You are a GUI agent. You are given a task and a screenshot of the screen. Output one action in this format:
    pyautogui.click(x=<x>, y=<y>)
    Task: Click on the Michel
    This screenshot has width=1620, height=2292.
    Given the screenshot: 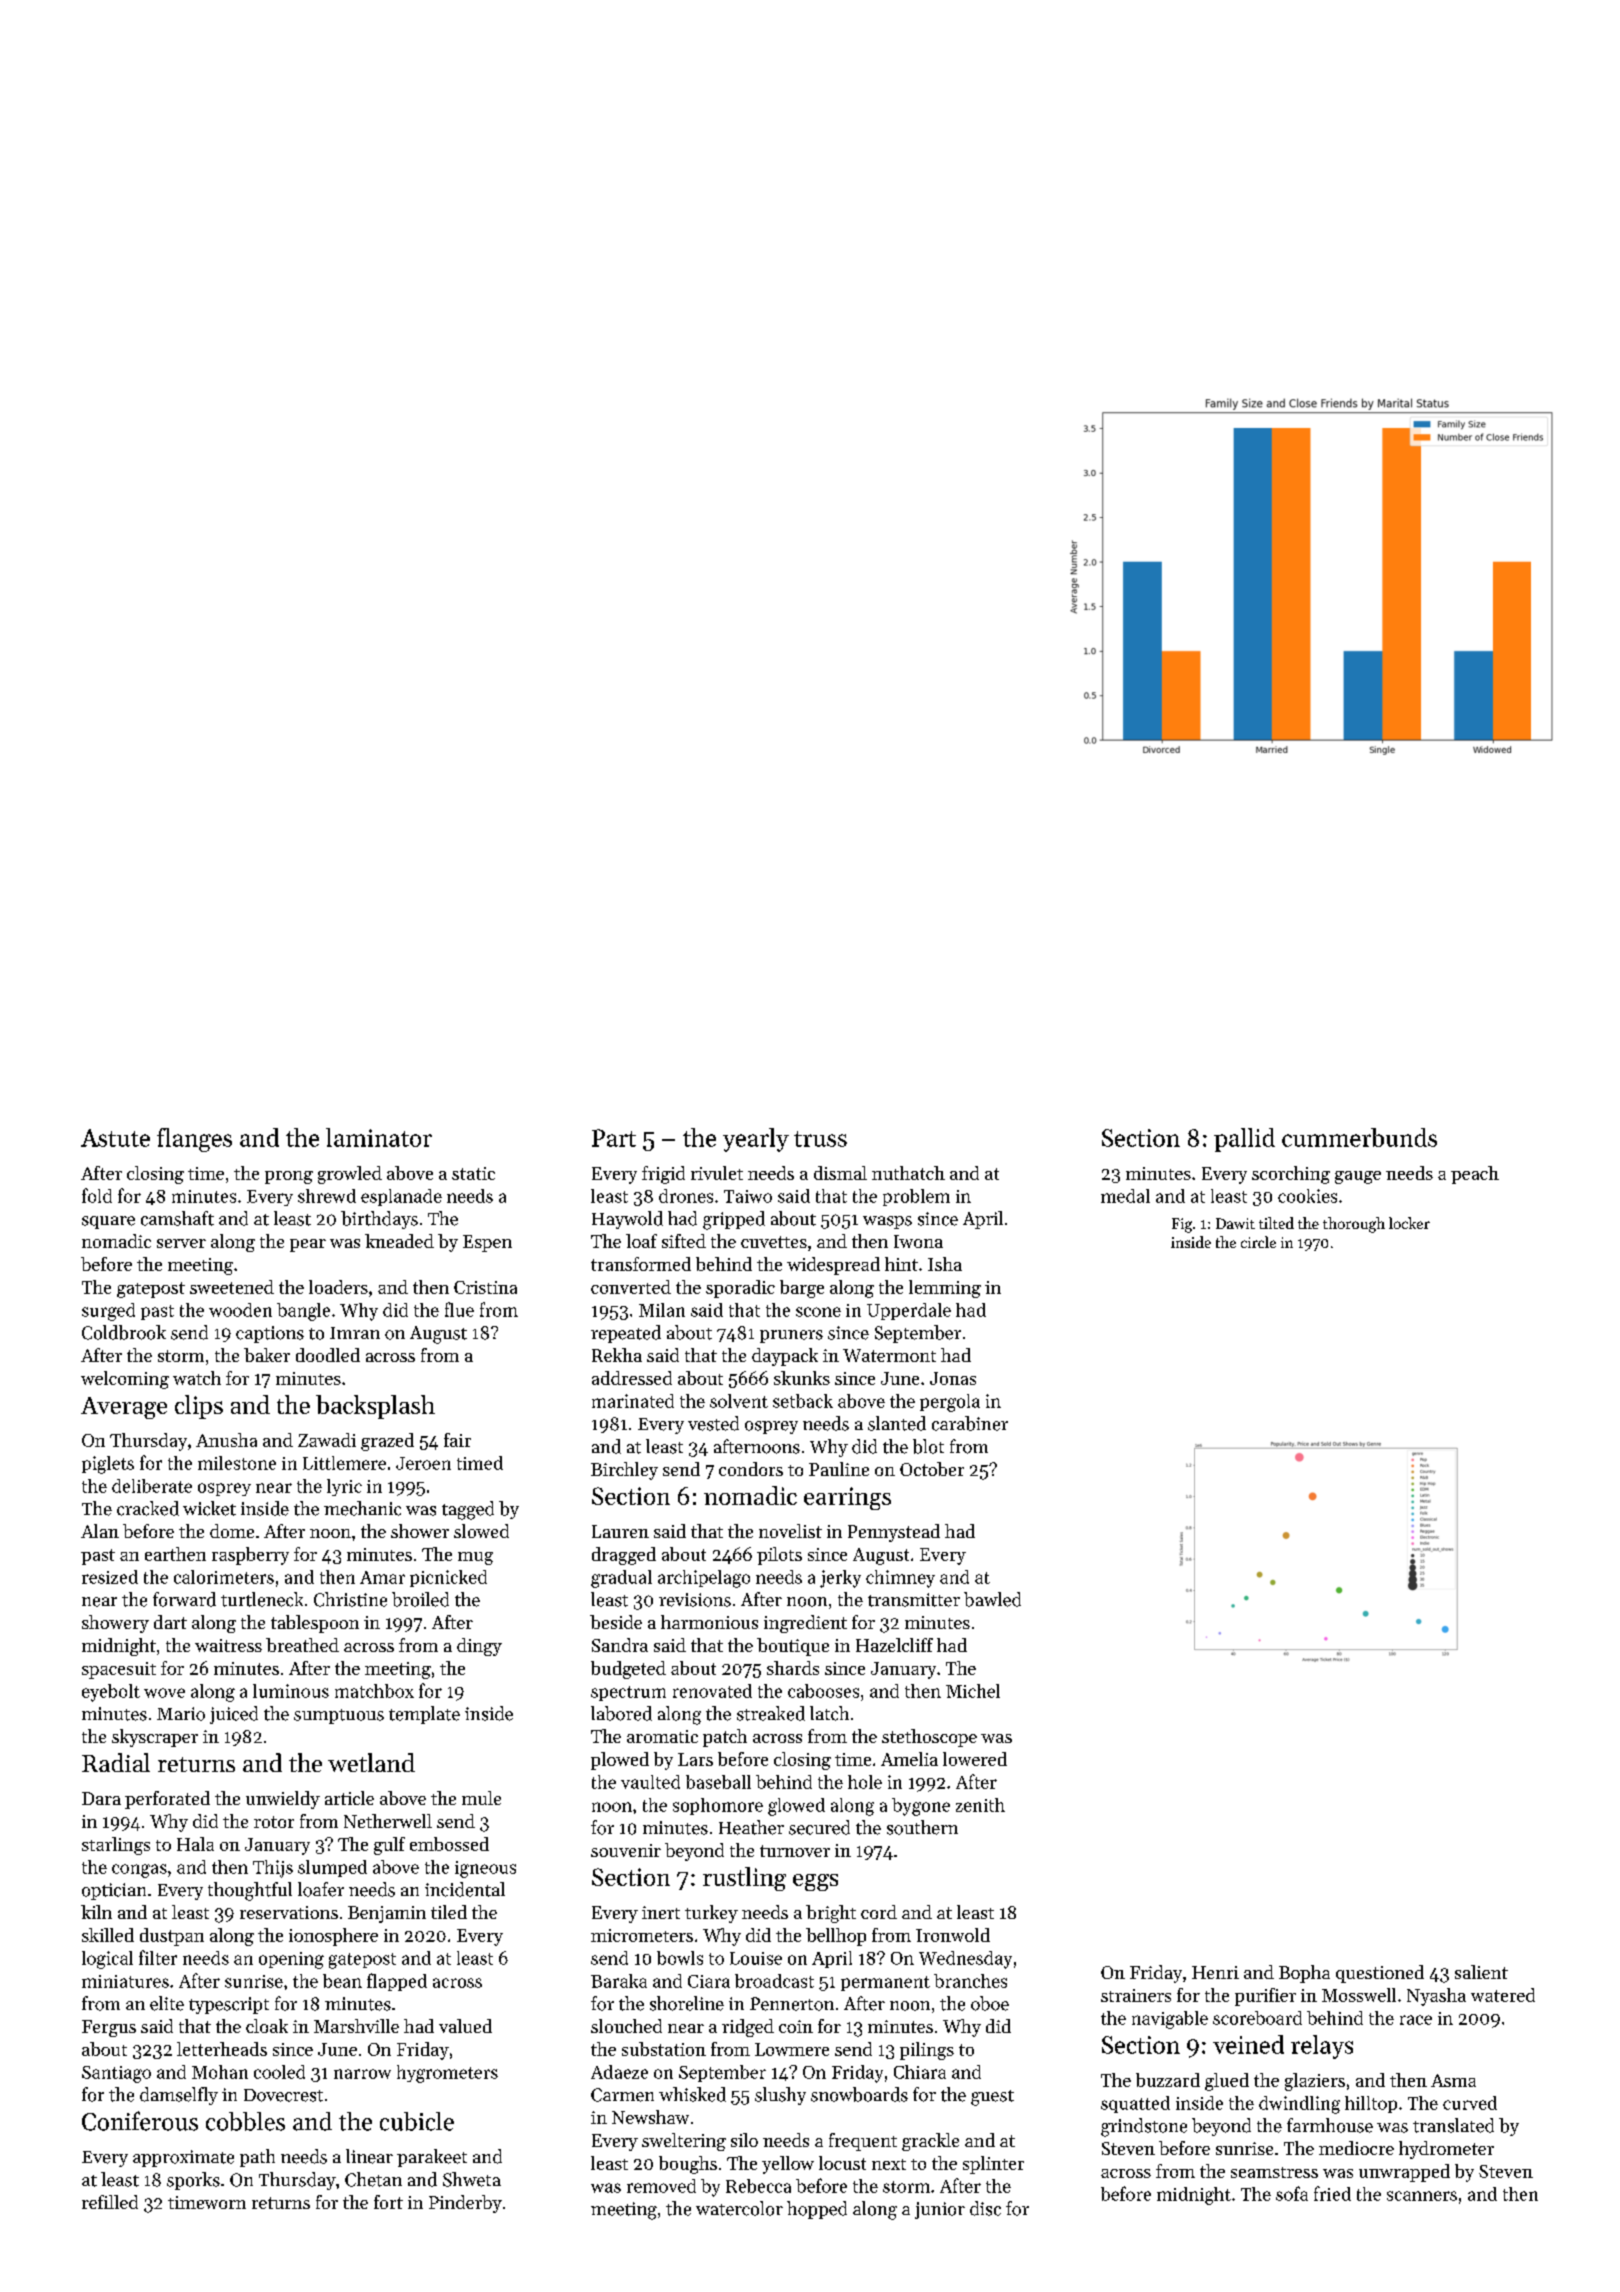 What is the action you would take?
    pyautogui.click(x=973, y=1691)
